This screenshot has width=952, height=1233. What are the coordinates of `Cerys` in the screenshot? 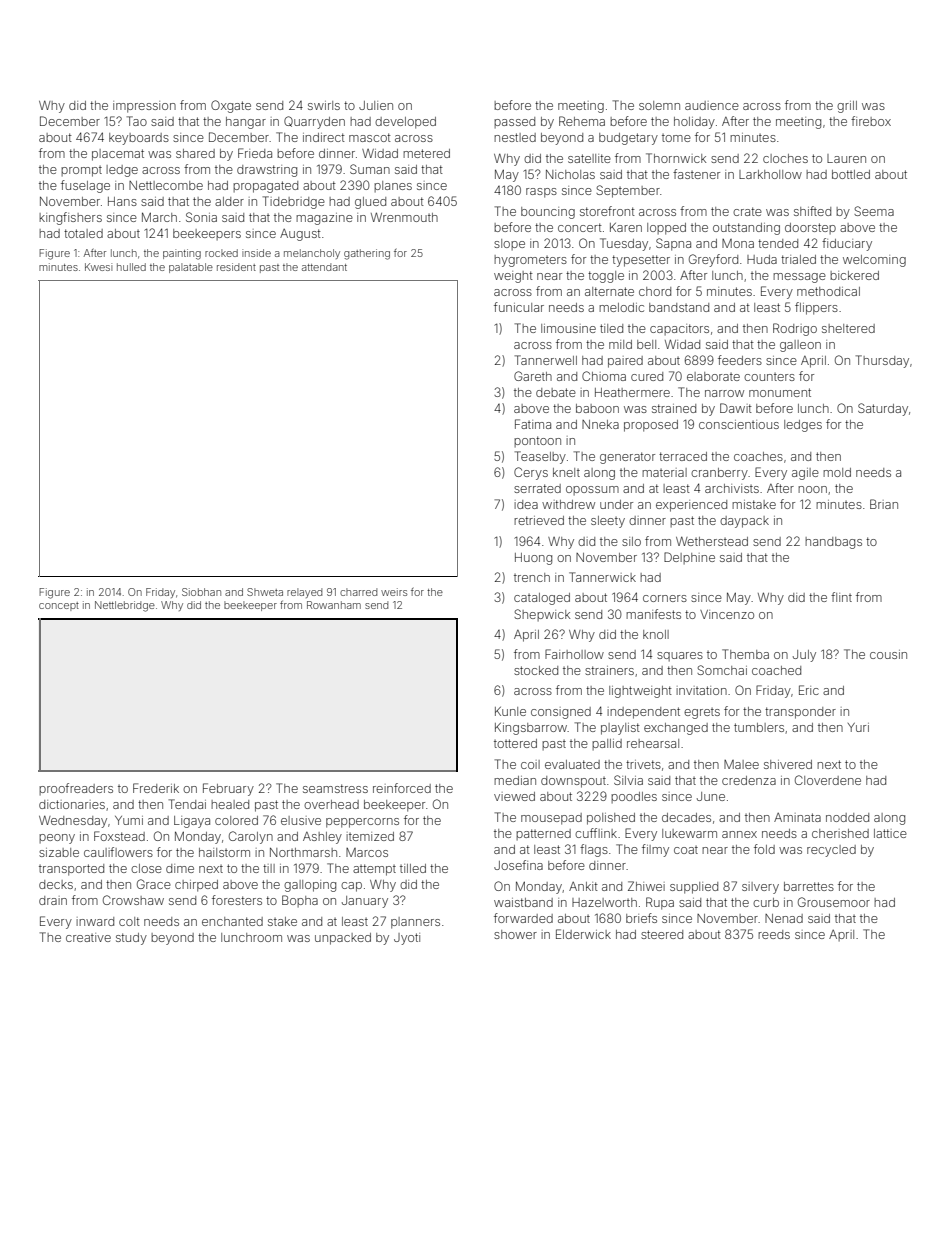 It's located at (531, 473).
